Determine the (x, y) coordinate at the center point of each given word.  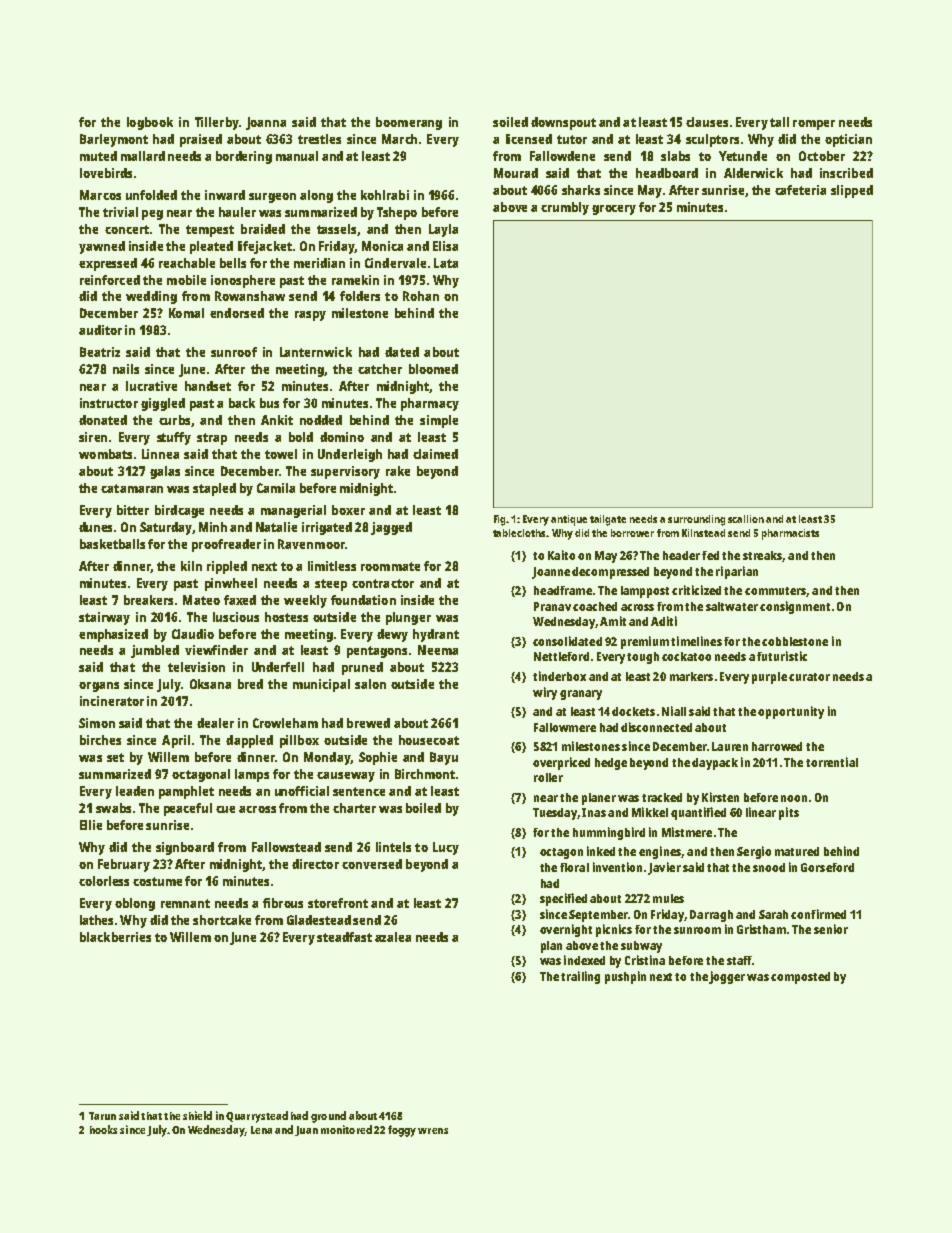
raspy (310, 316)
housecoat (429, 740)
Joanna (266, 123)
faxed (240, 600)
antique (569, 520)
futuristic (782, 656)
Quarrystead (257, 1117)
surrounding (696, 520)
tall (779, 122)
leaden (135, 791)
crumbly (565, 208)
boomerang (409, 123)
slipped (852, 191)
